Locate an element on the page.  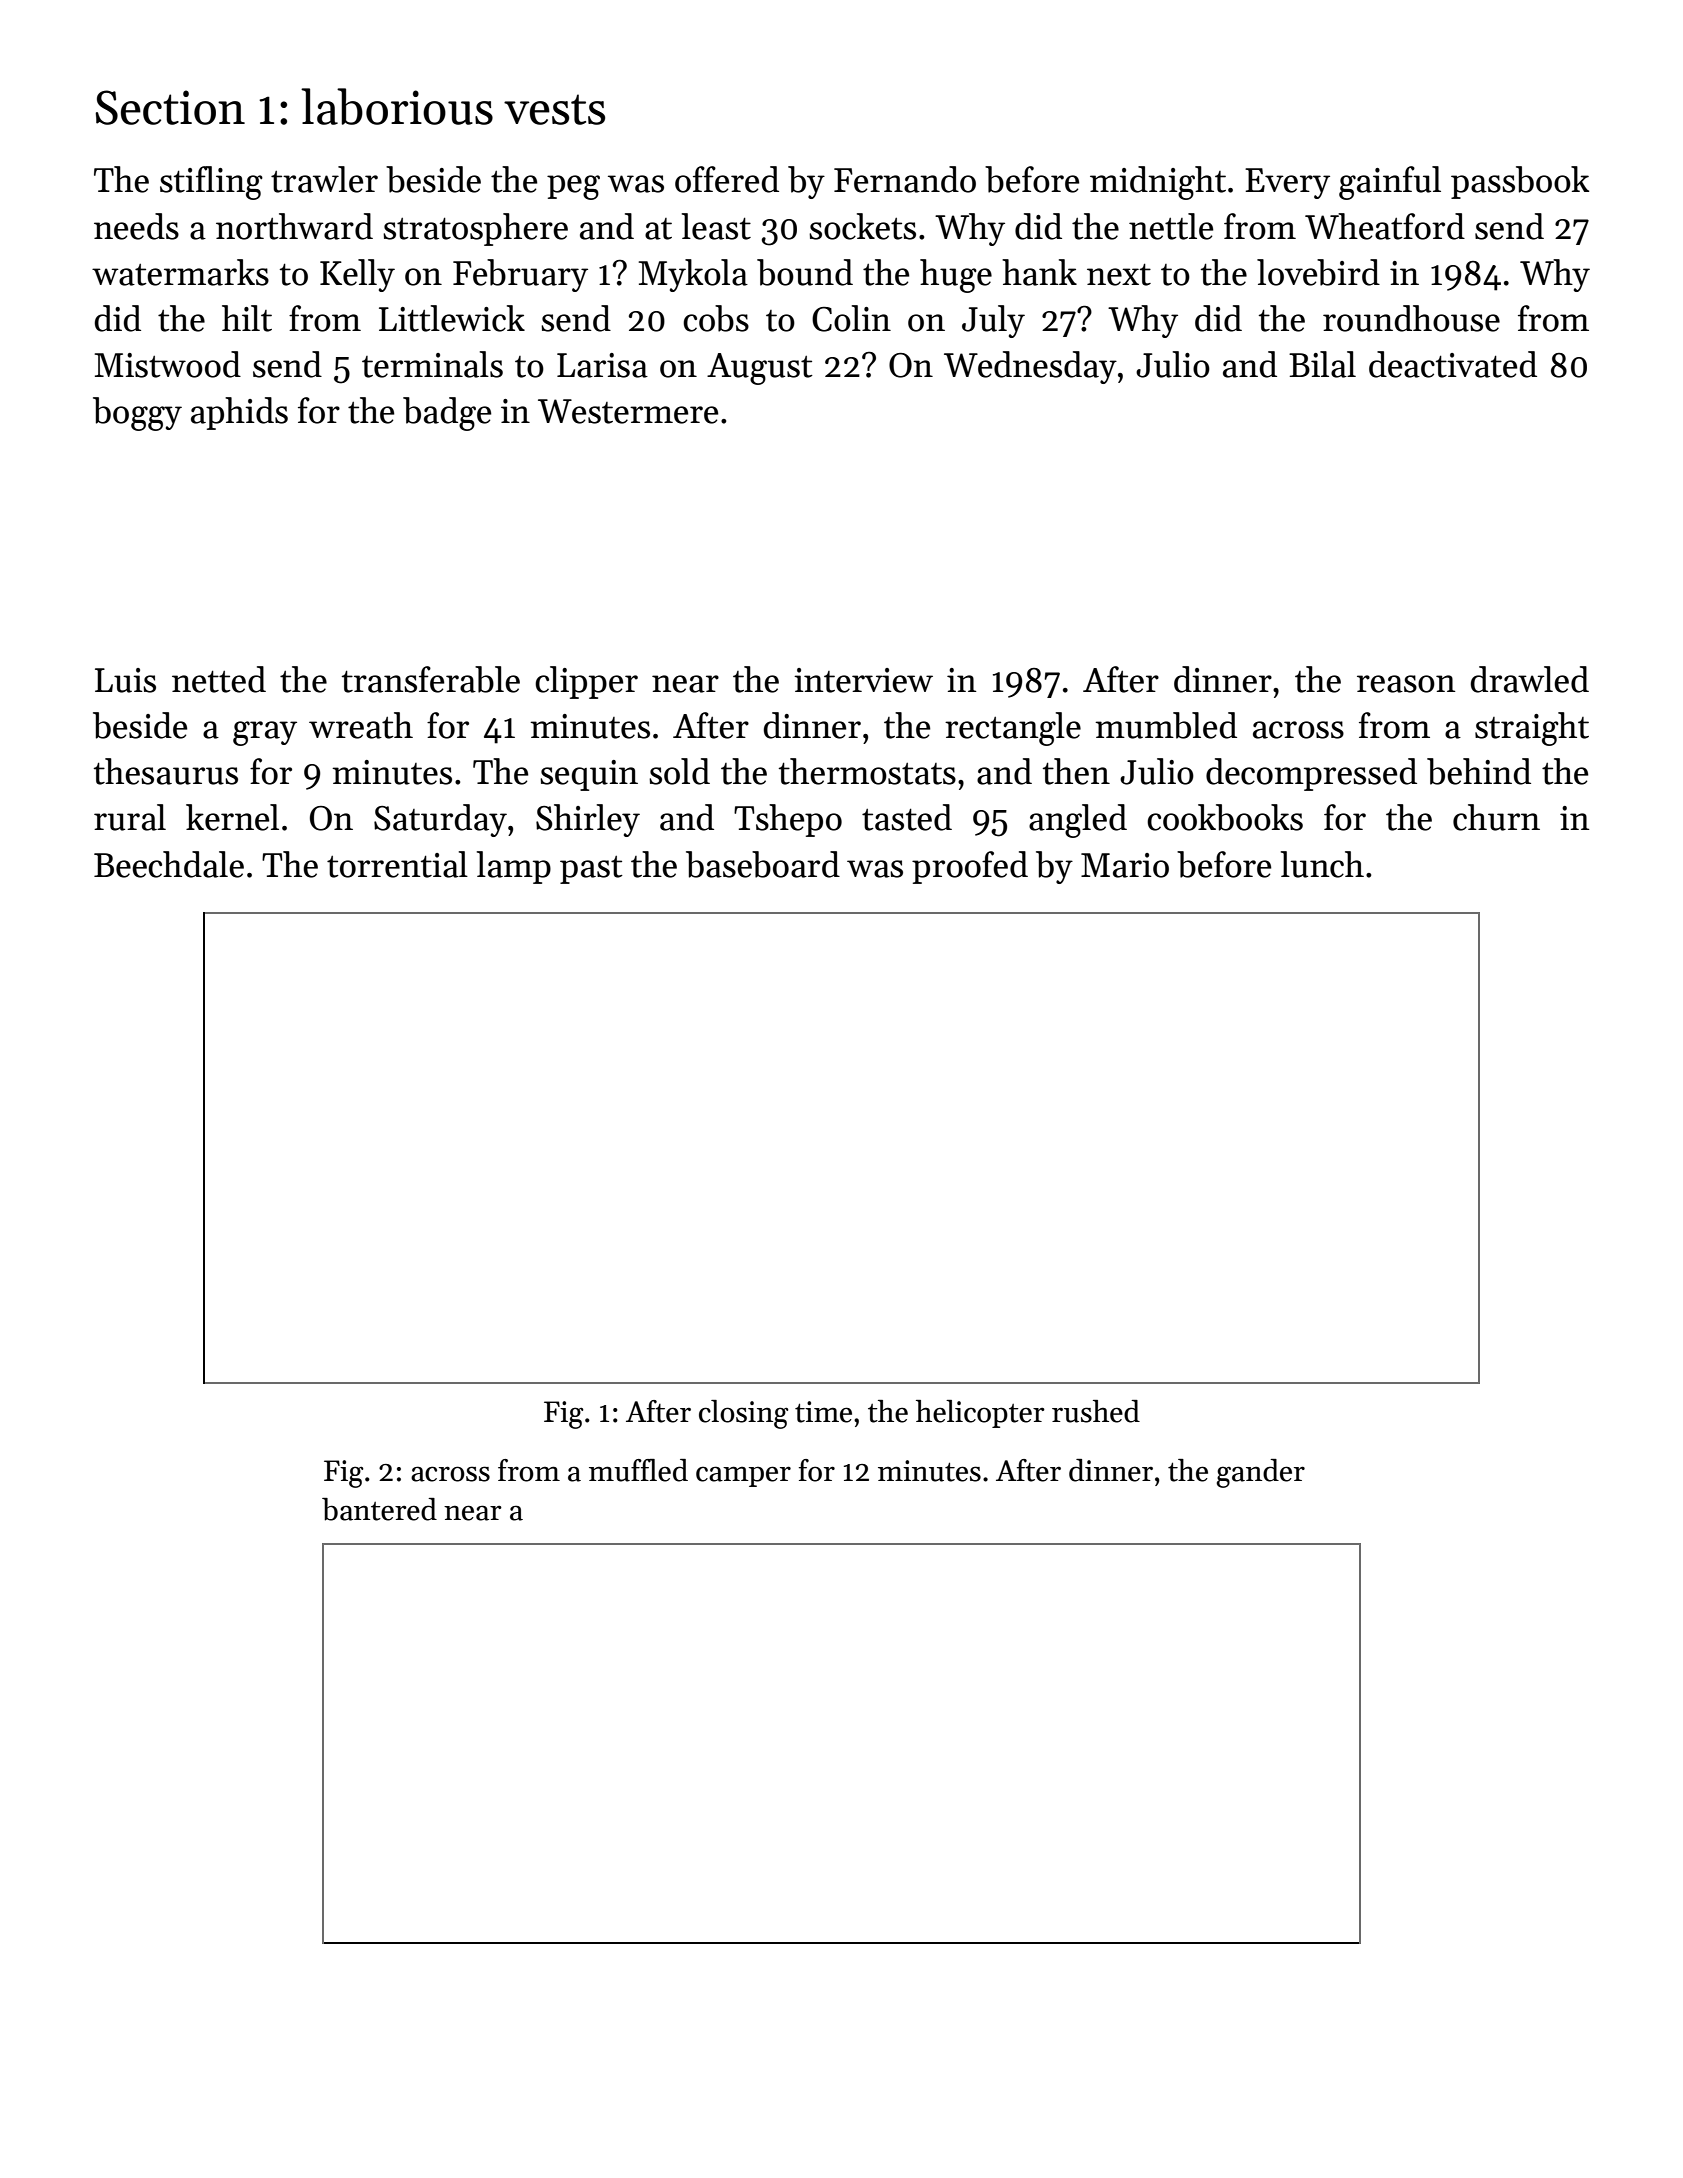
churn is located at coordinates (1496, 817).
